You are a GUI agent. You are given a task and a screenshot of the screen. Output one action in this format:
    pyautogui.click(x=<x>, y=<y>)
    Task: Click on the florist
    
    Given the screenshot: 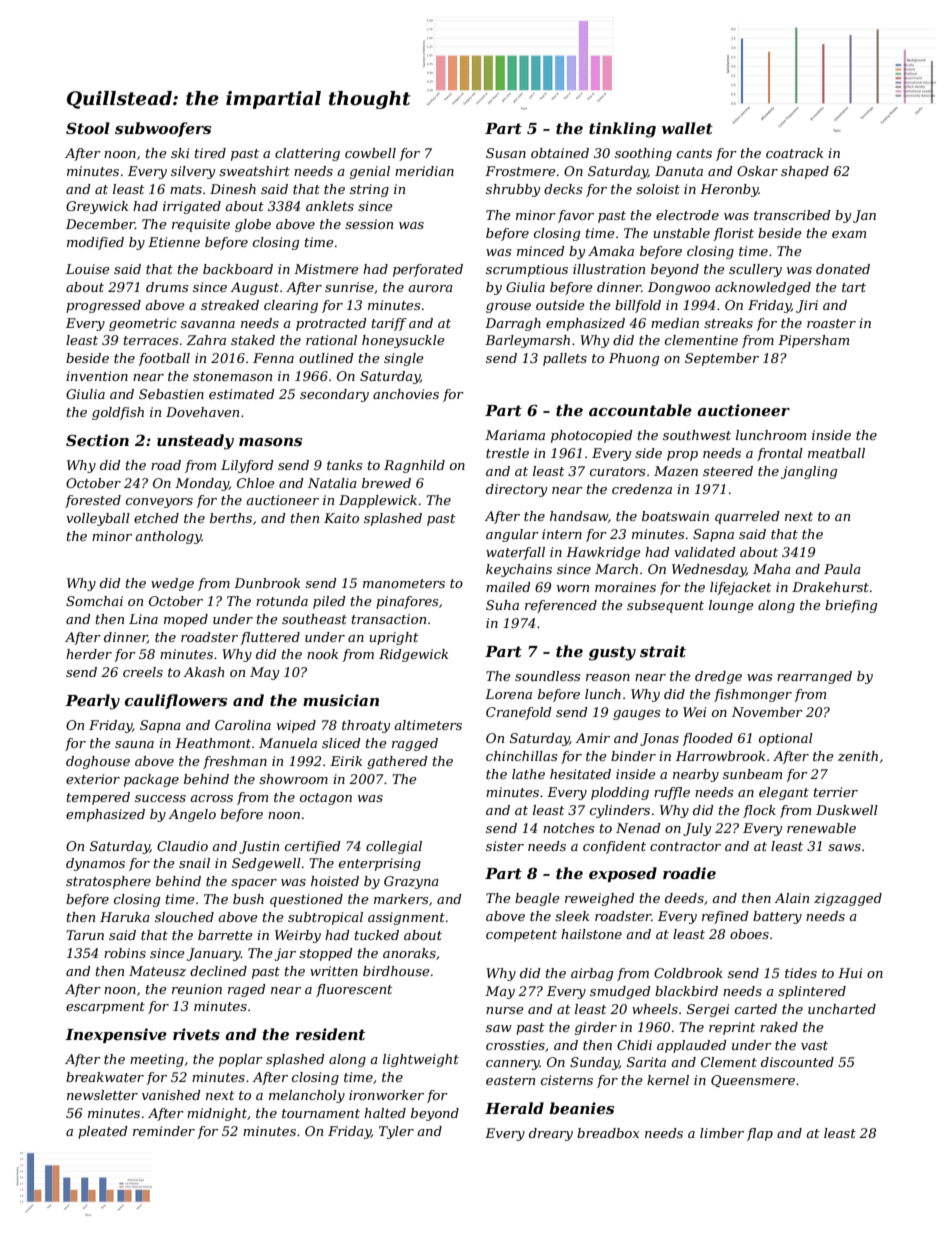 What is the action you would take?
    pyautogui.click(x=733, y=234)
